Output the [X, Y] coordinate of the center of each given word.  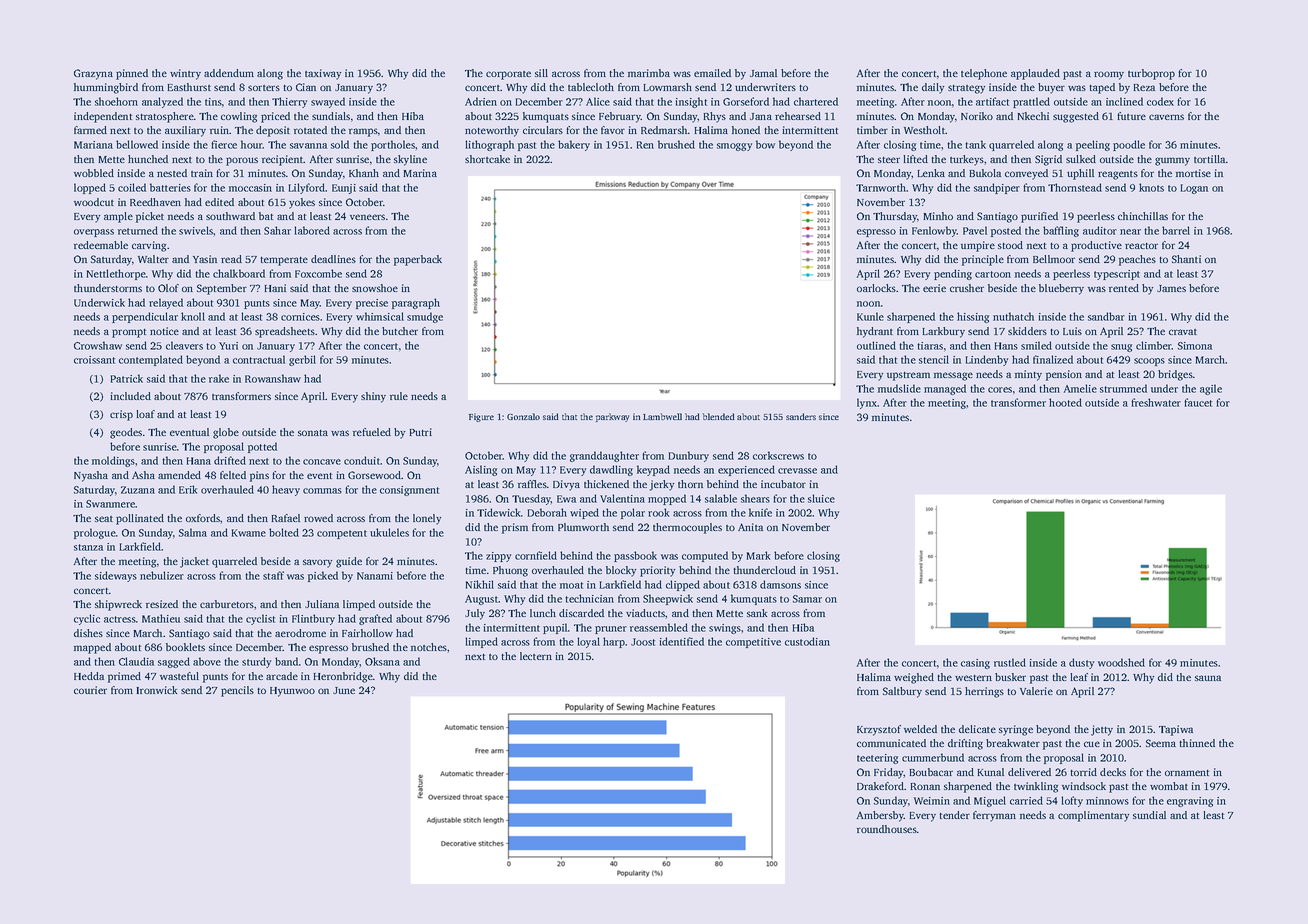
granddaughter [604, 456]
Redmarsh [664, 130]
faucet [1198, 402]
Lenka [931, 173]
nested [172, 173]
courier [90, 690]
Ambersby [880, 816]
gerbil [302, 360]
